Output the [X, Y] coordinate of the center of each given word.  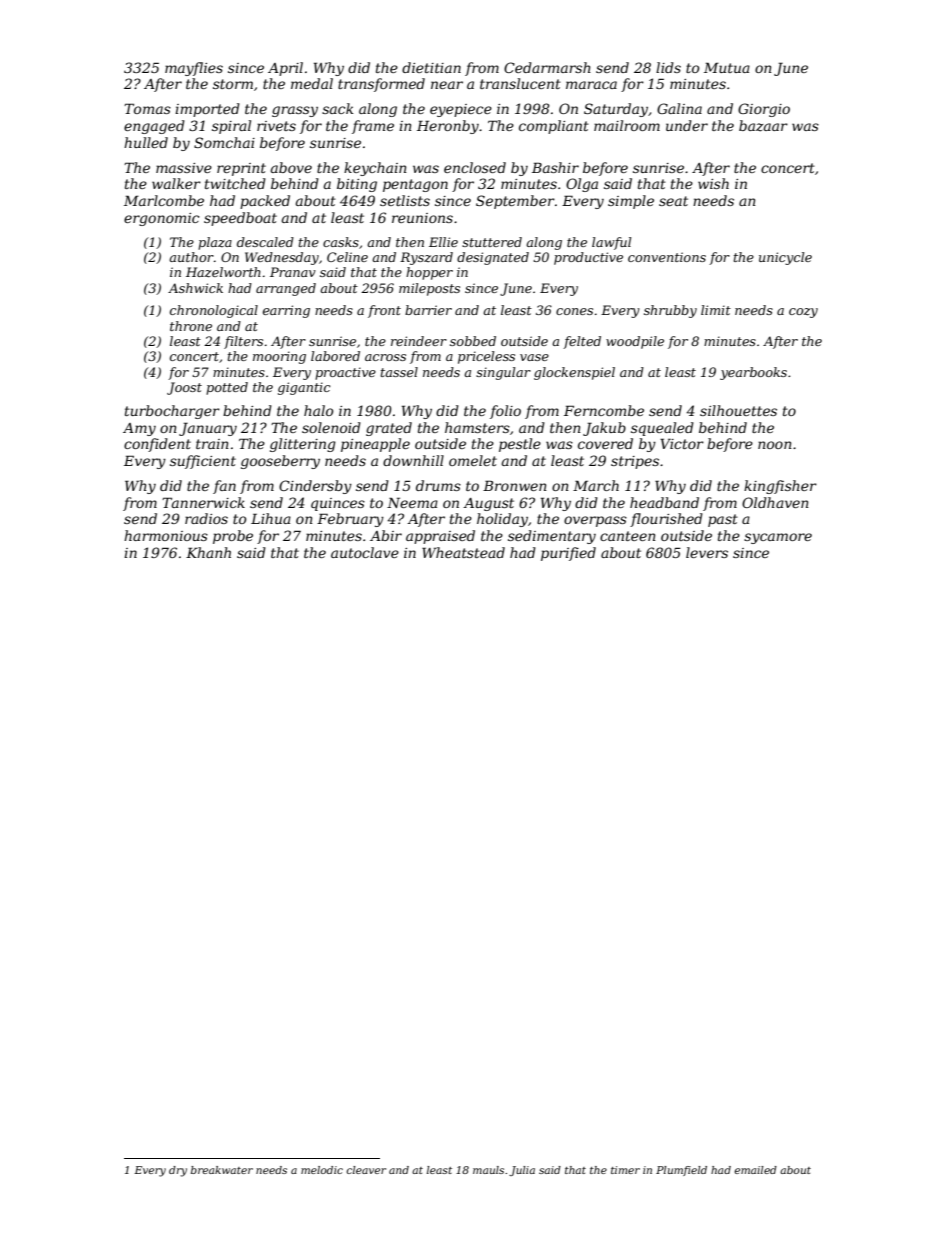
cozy [803, 313]
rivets [276, 126]
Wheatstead [463, 552]
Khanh [208, 552]
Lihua [271, 518]
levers [707, 552]
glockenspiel [574, 373]
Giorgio [764, 110]
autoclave [365, 552]
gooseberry [280, 462]
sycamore [778, 538]
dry [178, 1171]
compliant [554, 127]
